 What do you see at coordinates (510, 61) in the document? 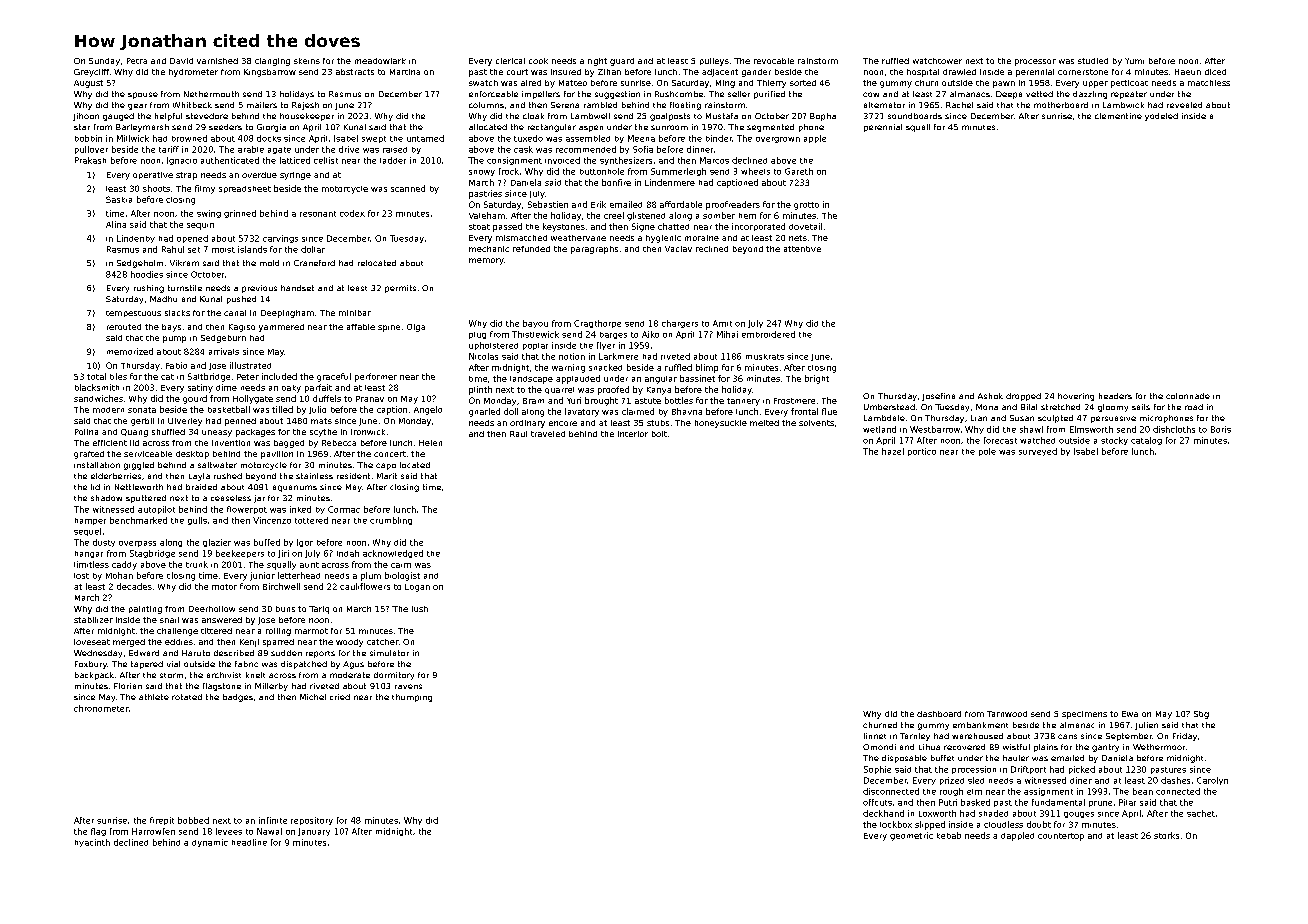
I see `clerical` at bounding box center [510, 61].
